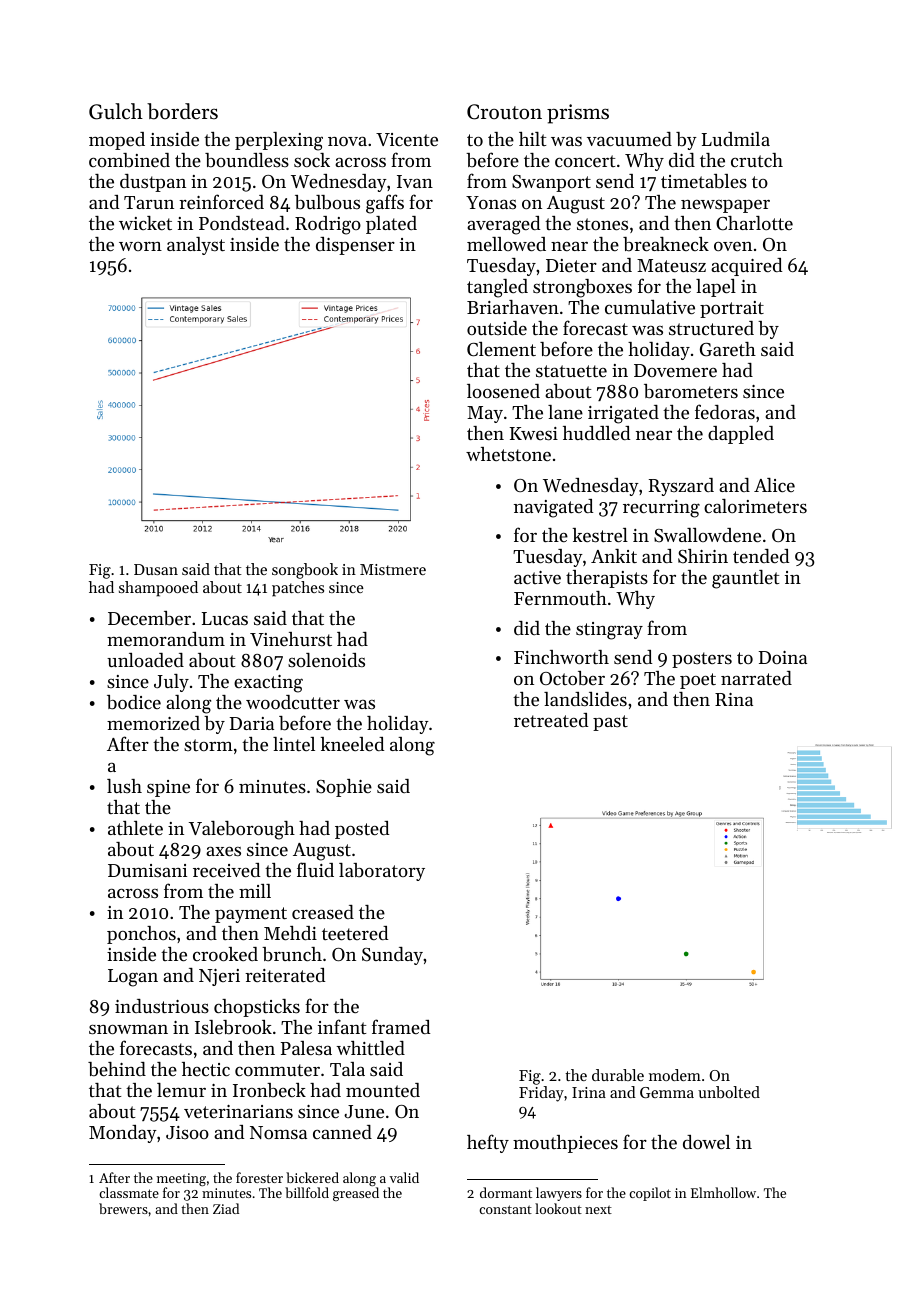  Describe the element at coordinates (704, 181) in the image. I see `timetables` at that location.
